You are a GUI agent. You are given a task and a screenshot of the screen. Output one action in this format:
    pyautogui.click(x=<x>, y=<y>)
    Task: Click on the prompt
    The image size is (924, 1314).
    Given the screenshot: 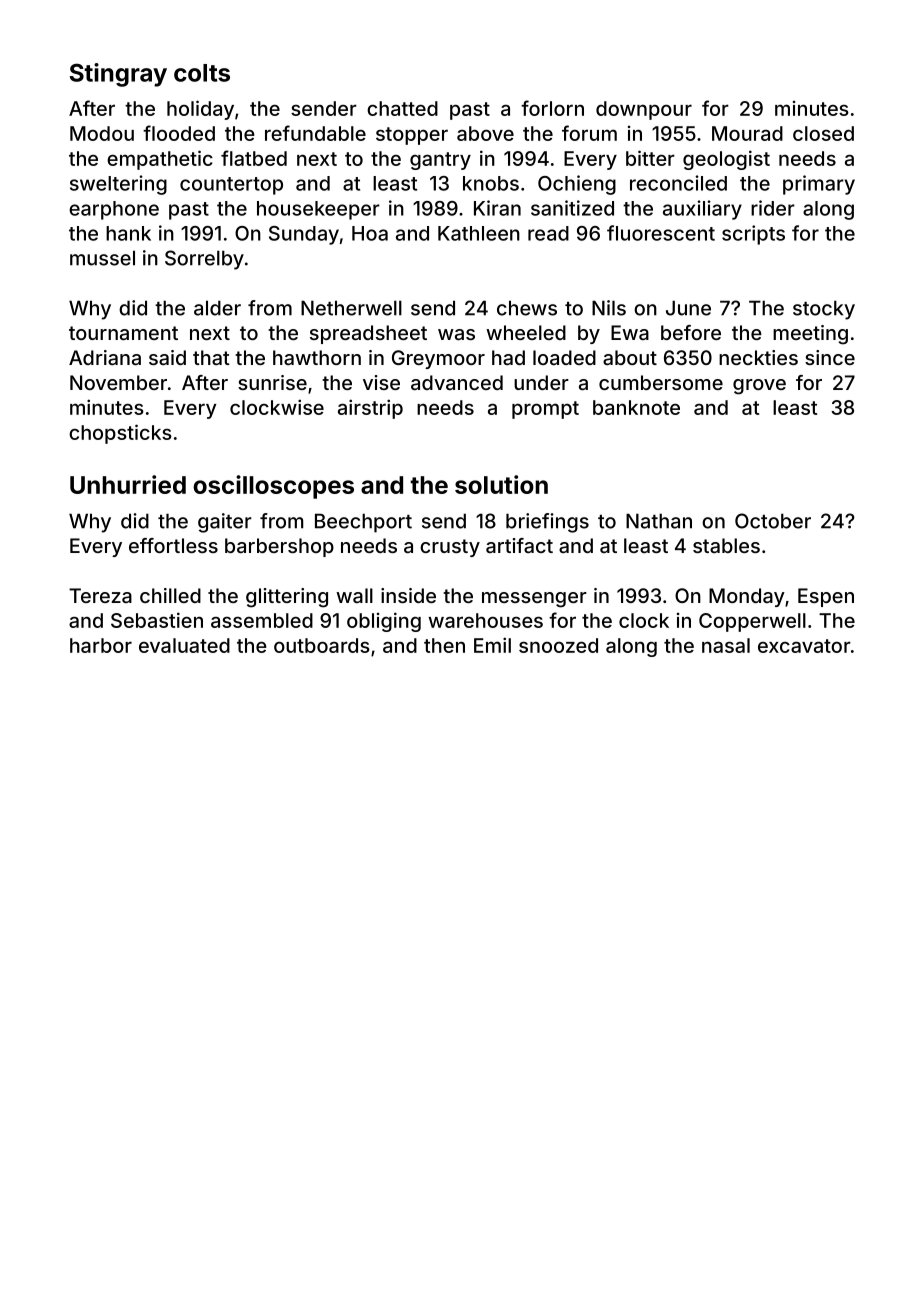 What is the action you would take?
    pyautogui.click(x=545, y=410)
